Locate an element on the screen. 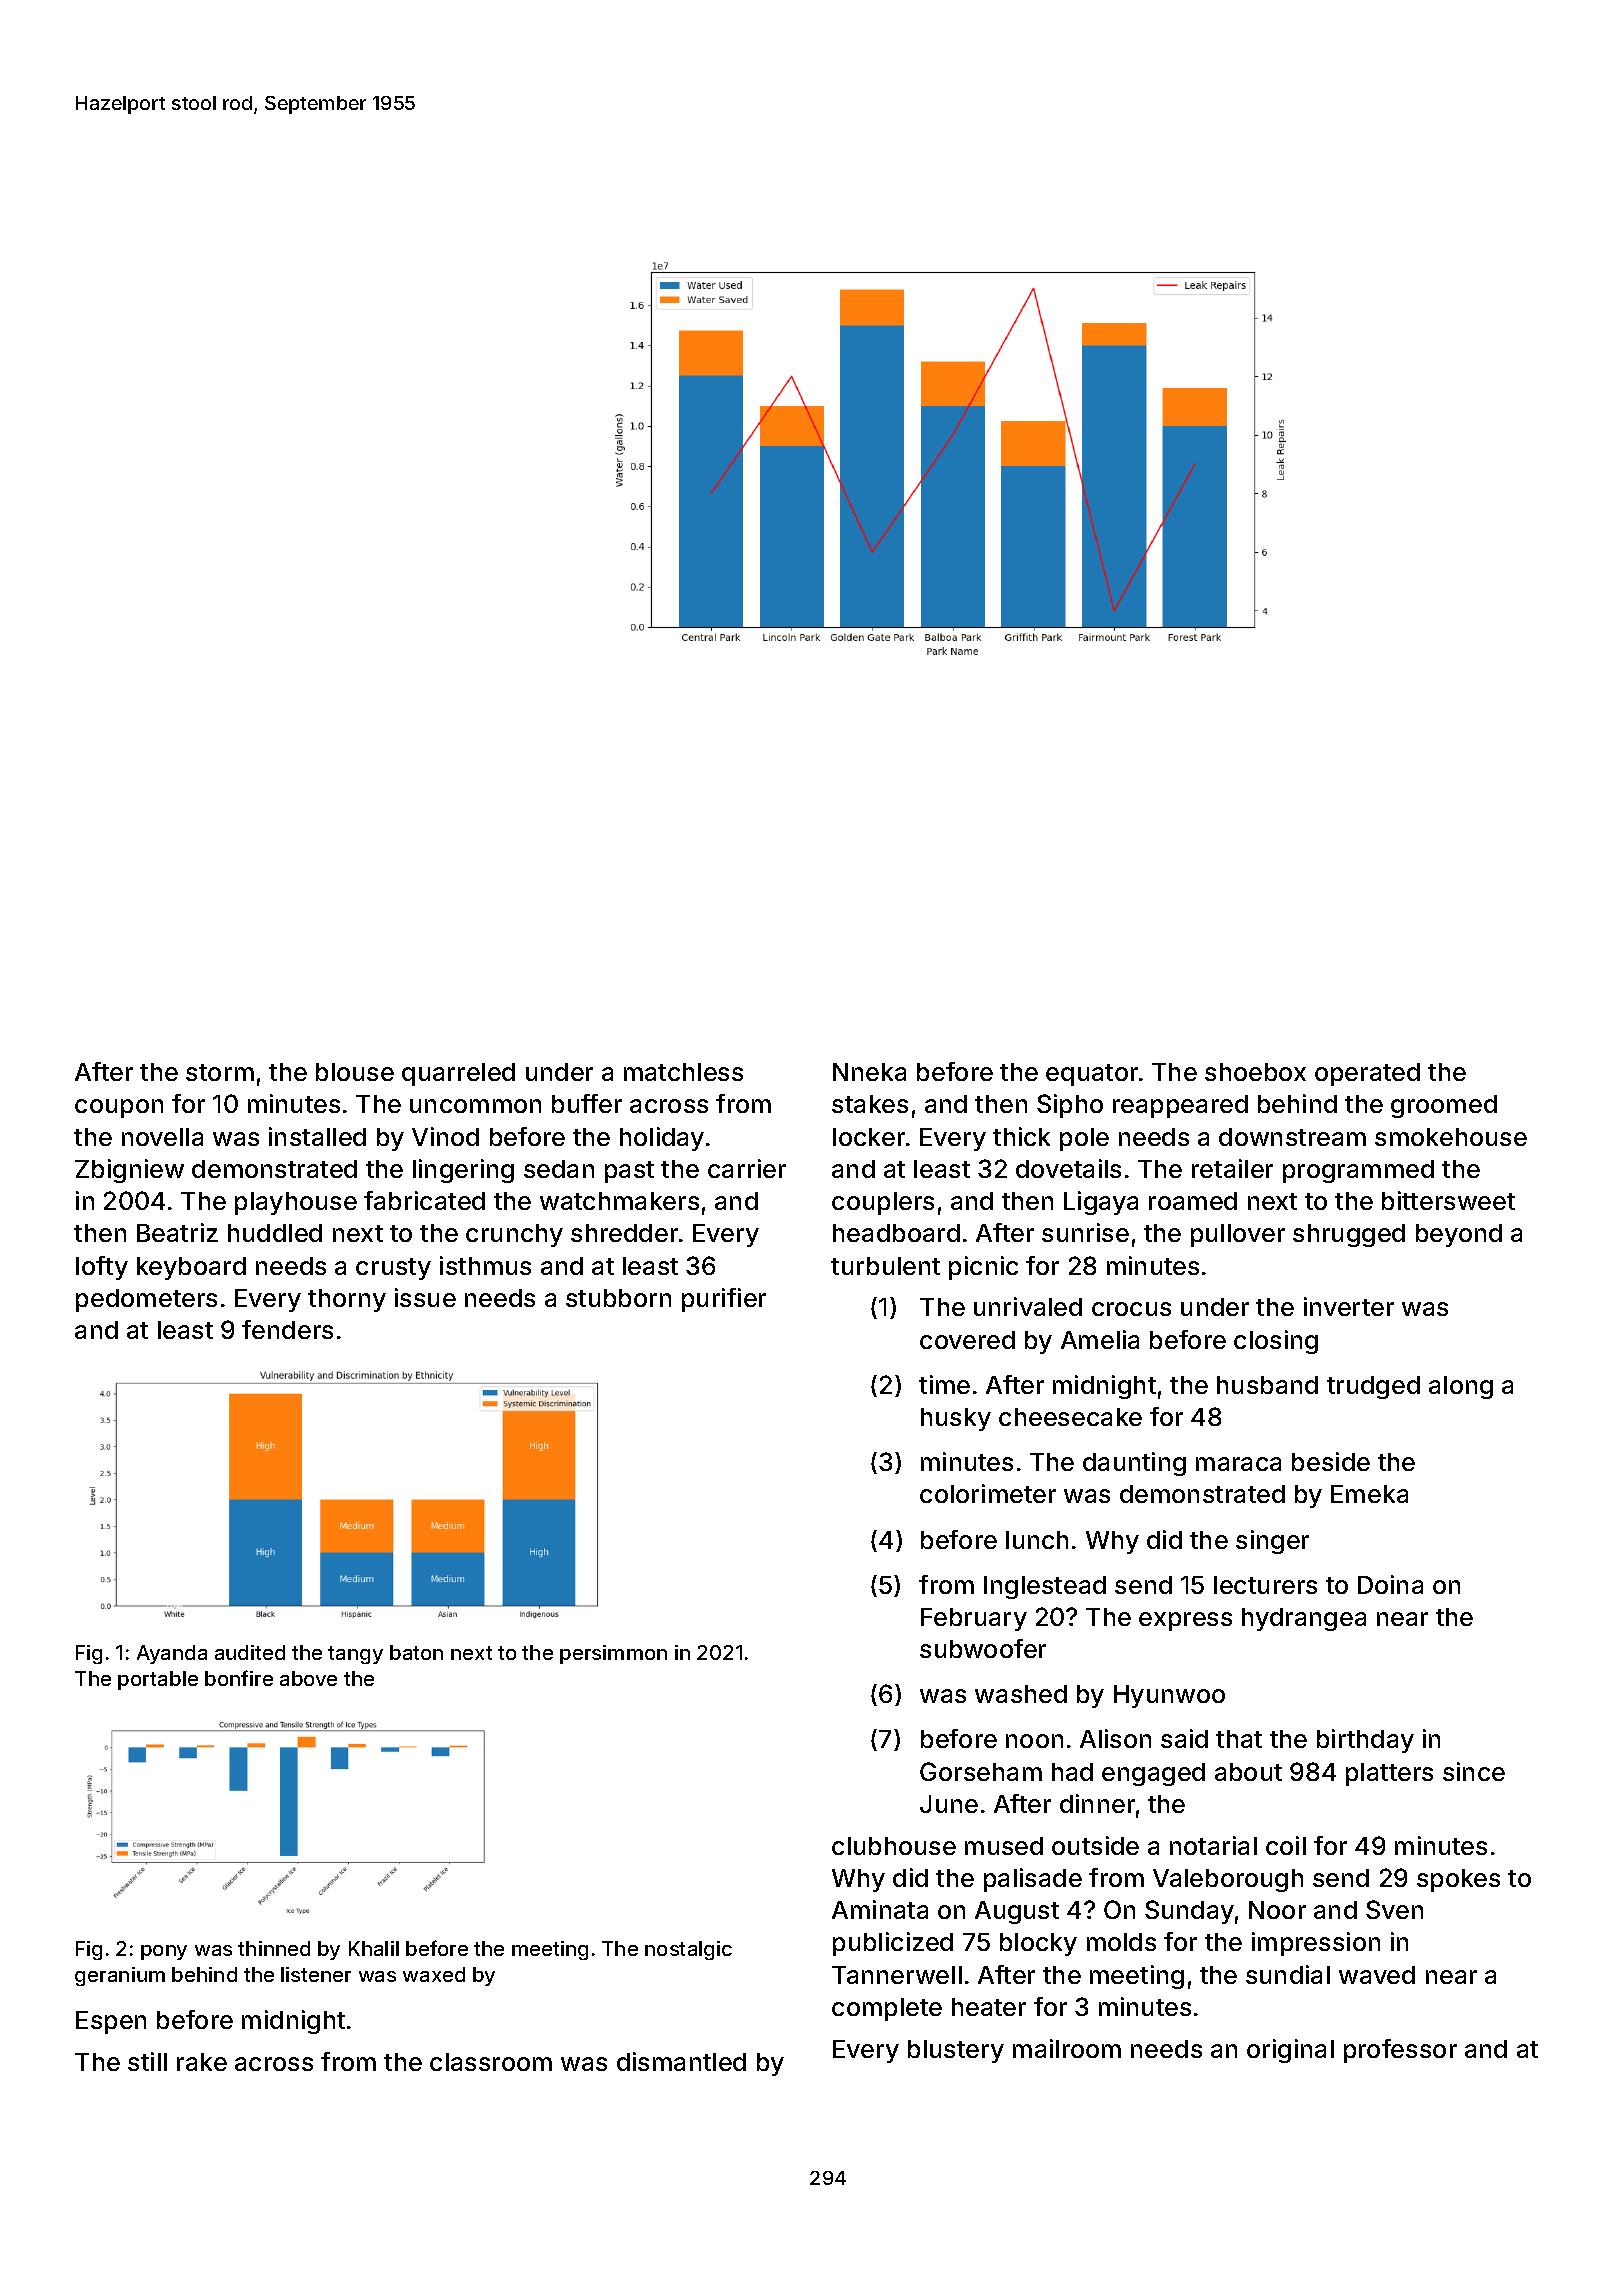  Espen is located at coordinates (111, 2022).
